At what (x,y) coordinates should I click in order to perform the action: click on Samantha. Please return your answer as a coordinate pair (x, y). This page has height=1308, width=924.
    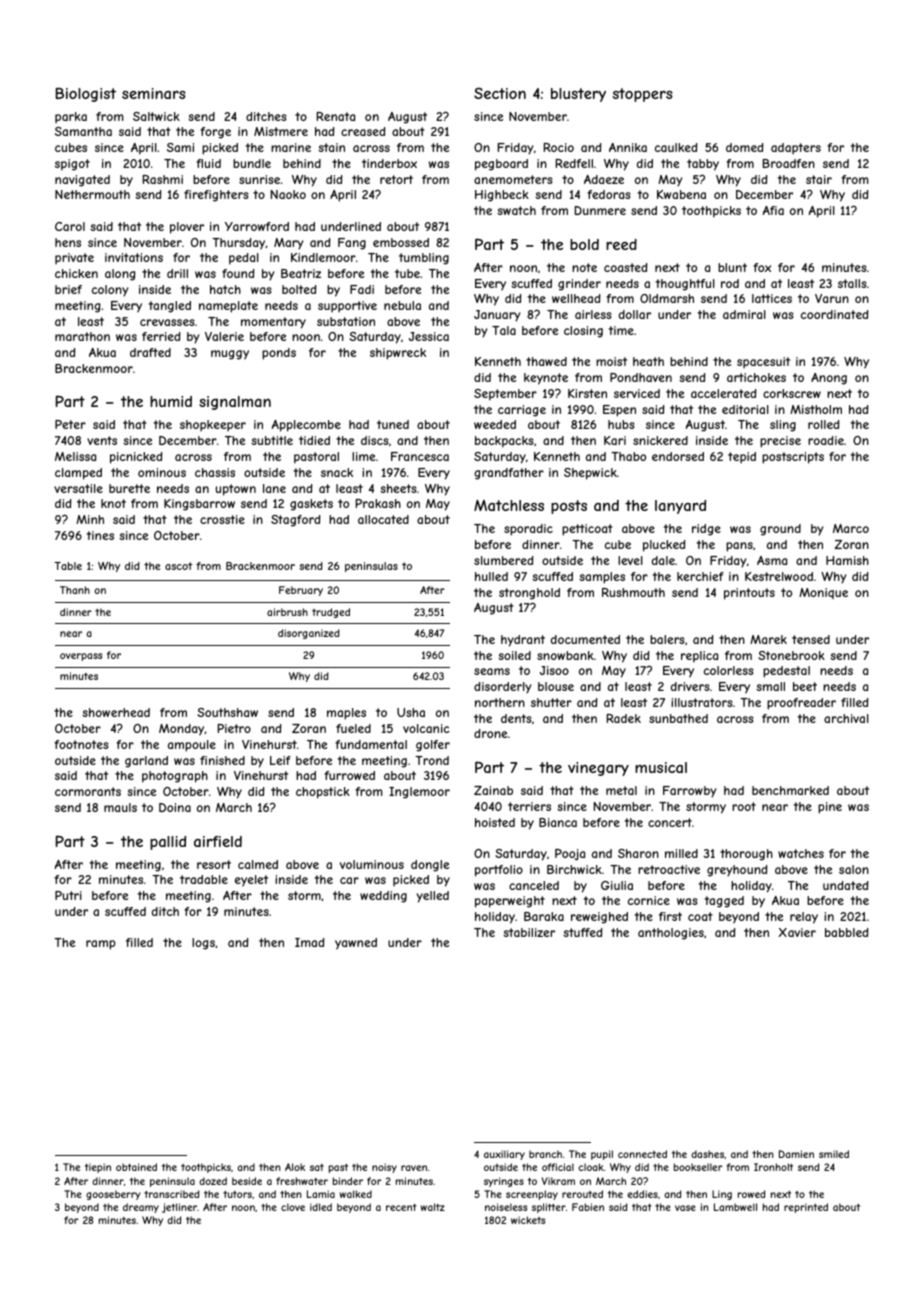
    Looking at the image, I should click on (83, 131).
